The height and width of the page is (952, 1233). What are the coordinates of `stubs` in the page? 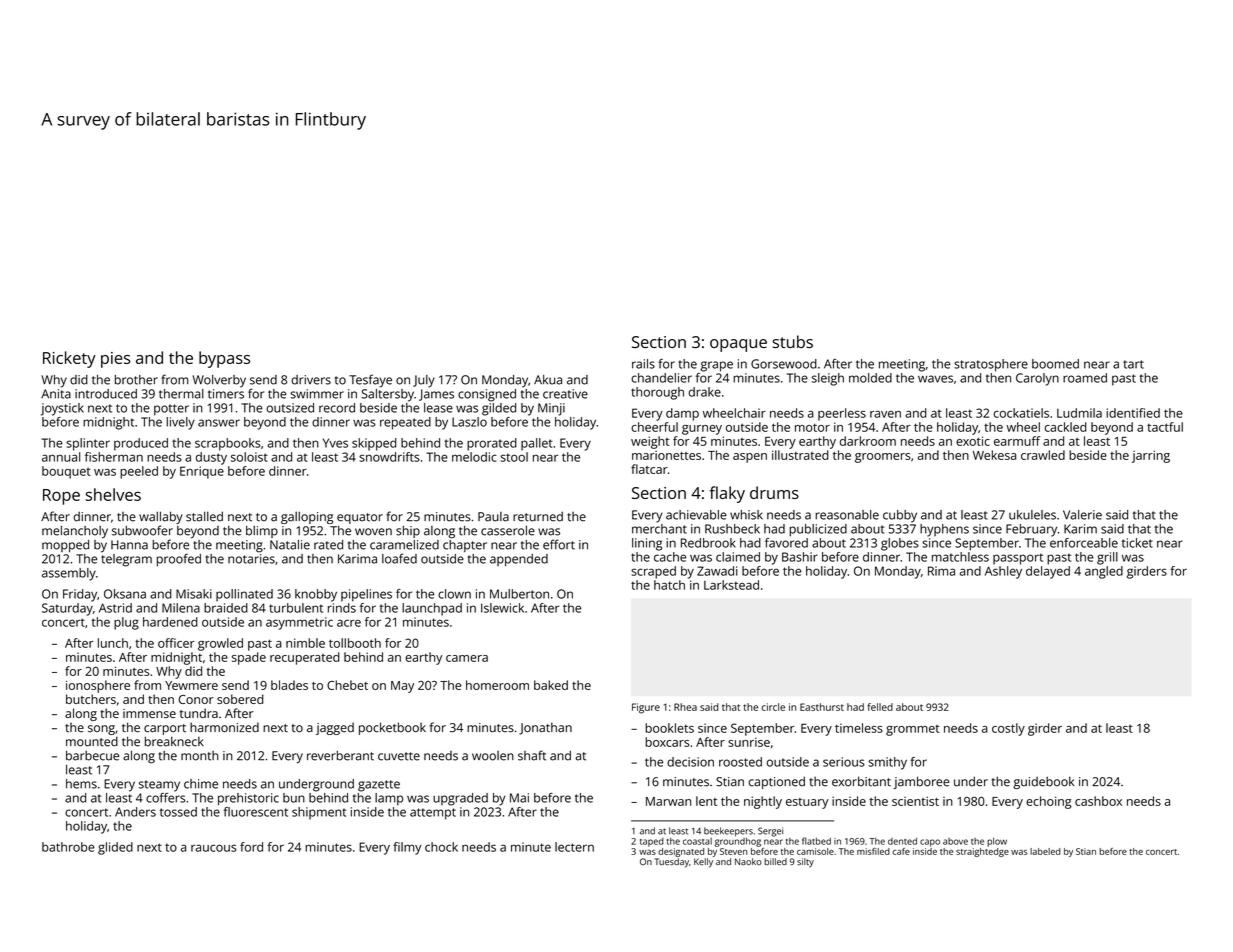 It's located at (793, 341).
